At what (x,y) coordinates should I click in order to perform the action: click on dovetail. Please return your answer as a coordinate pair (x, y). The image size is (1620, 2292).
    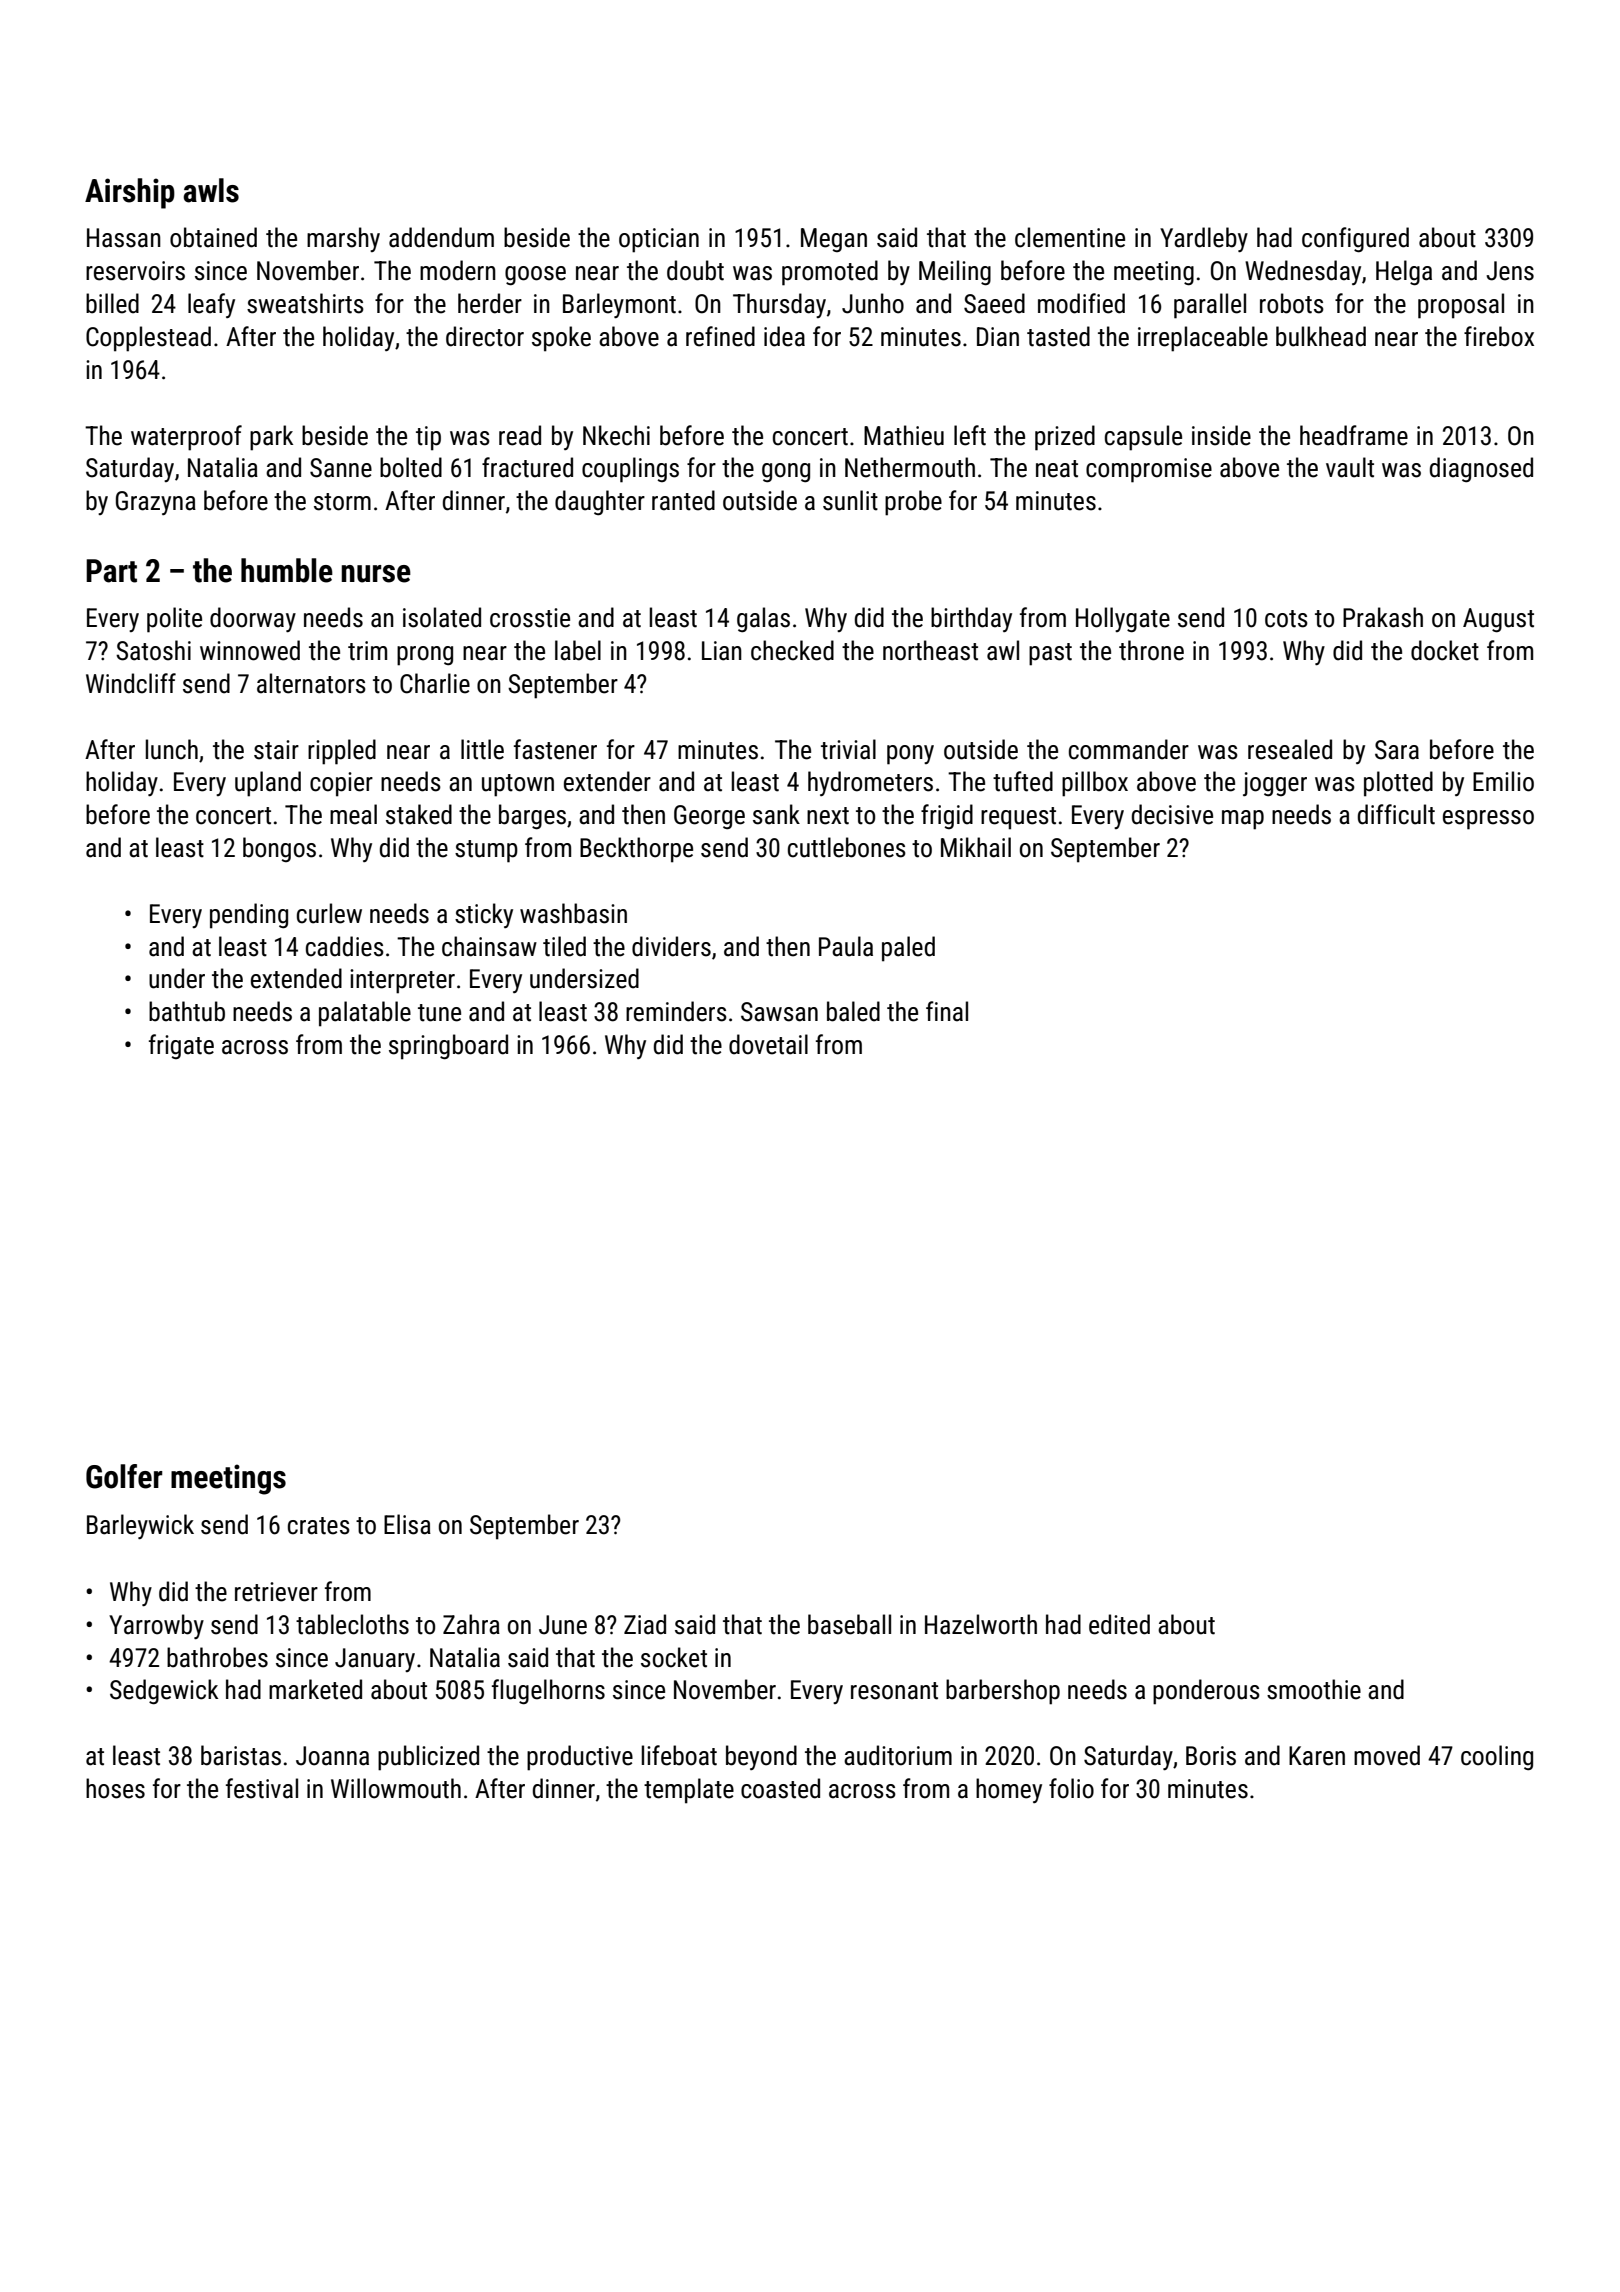
    Looking at the image, I should click on (768, 1044).
